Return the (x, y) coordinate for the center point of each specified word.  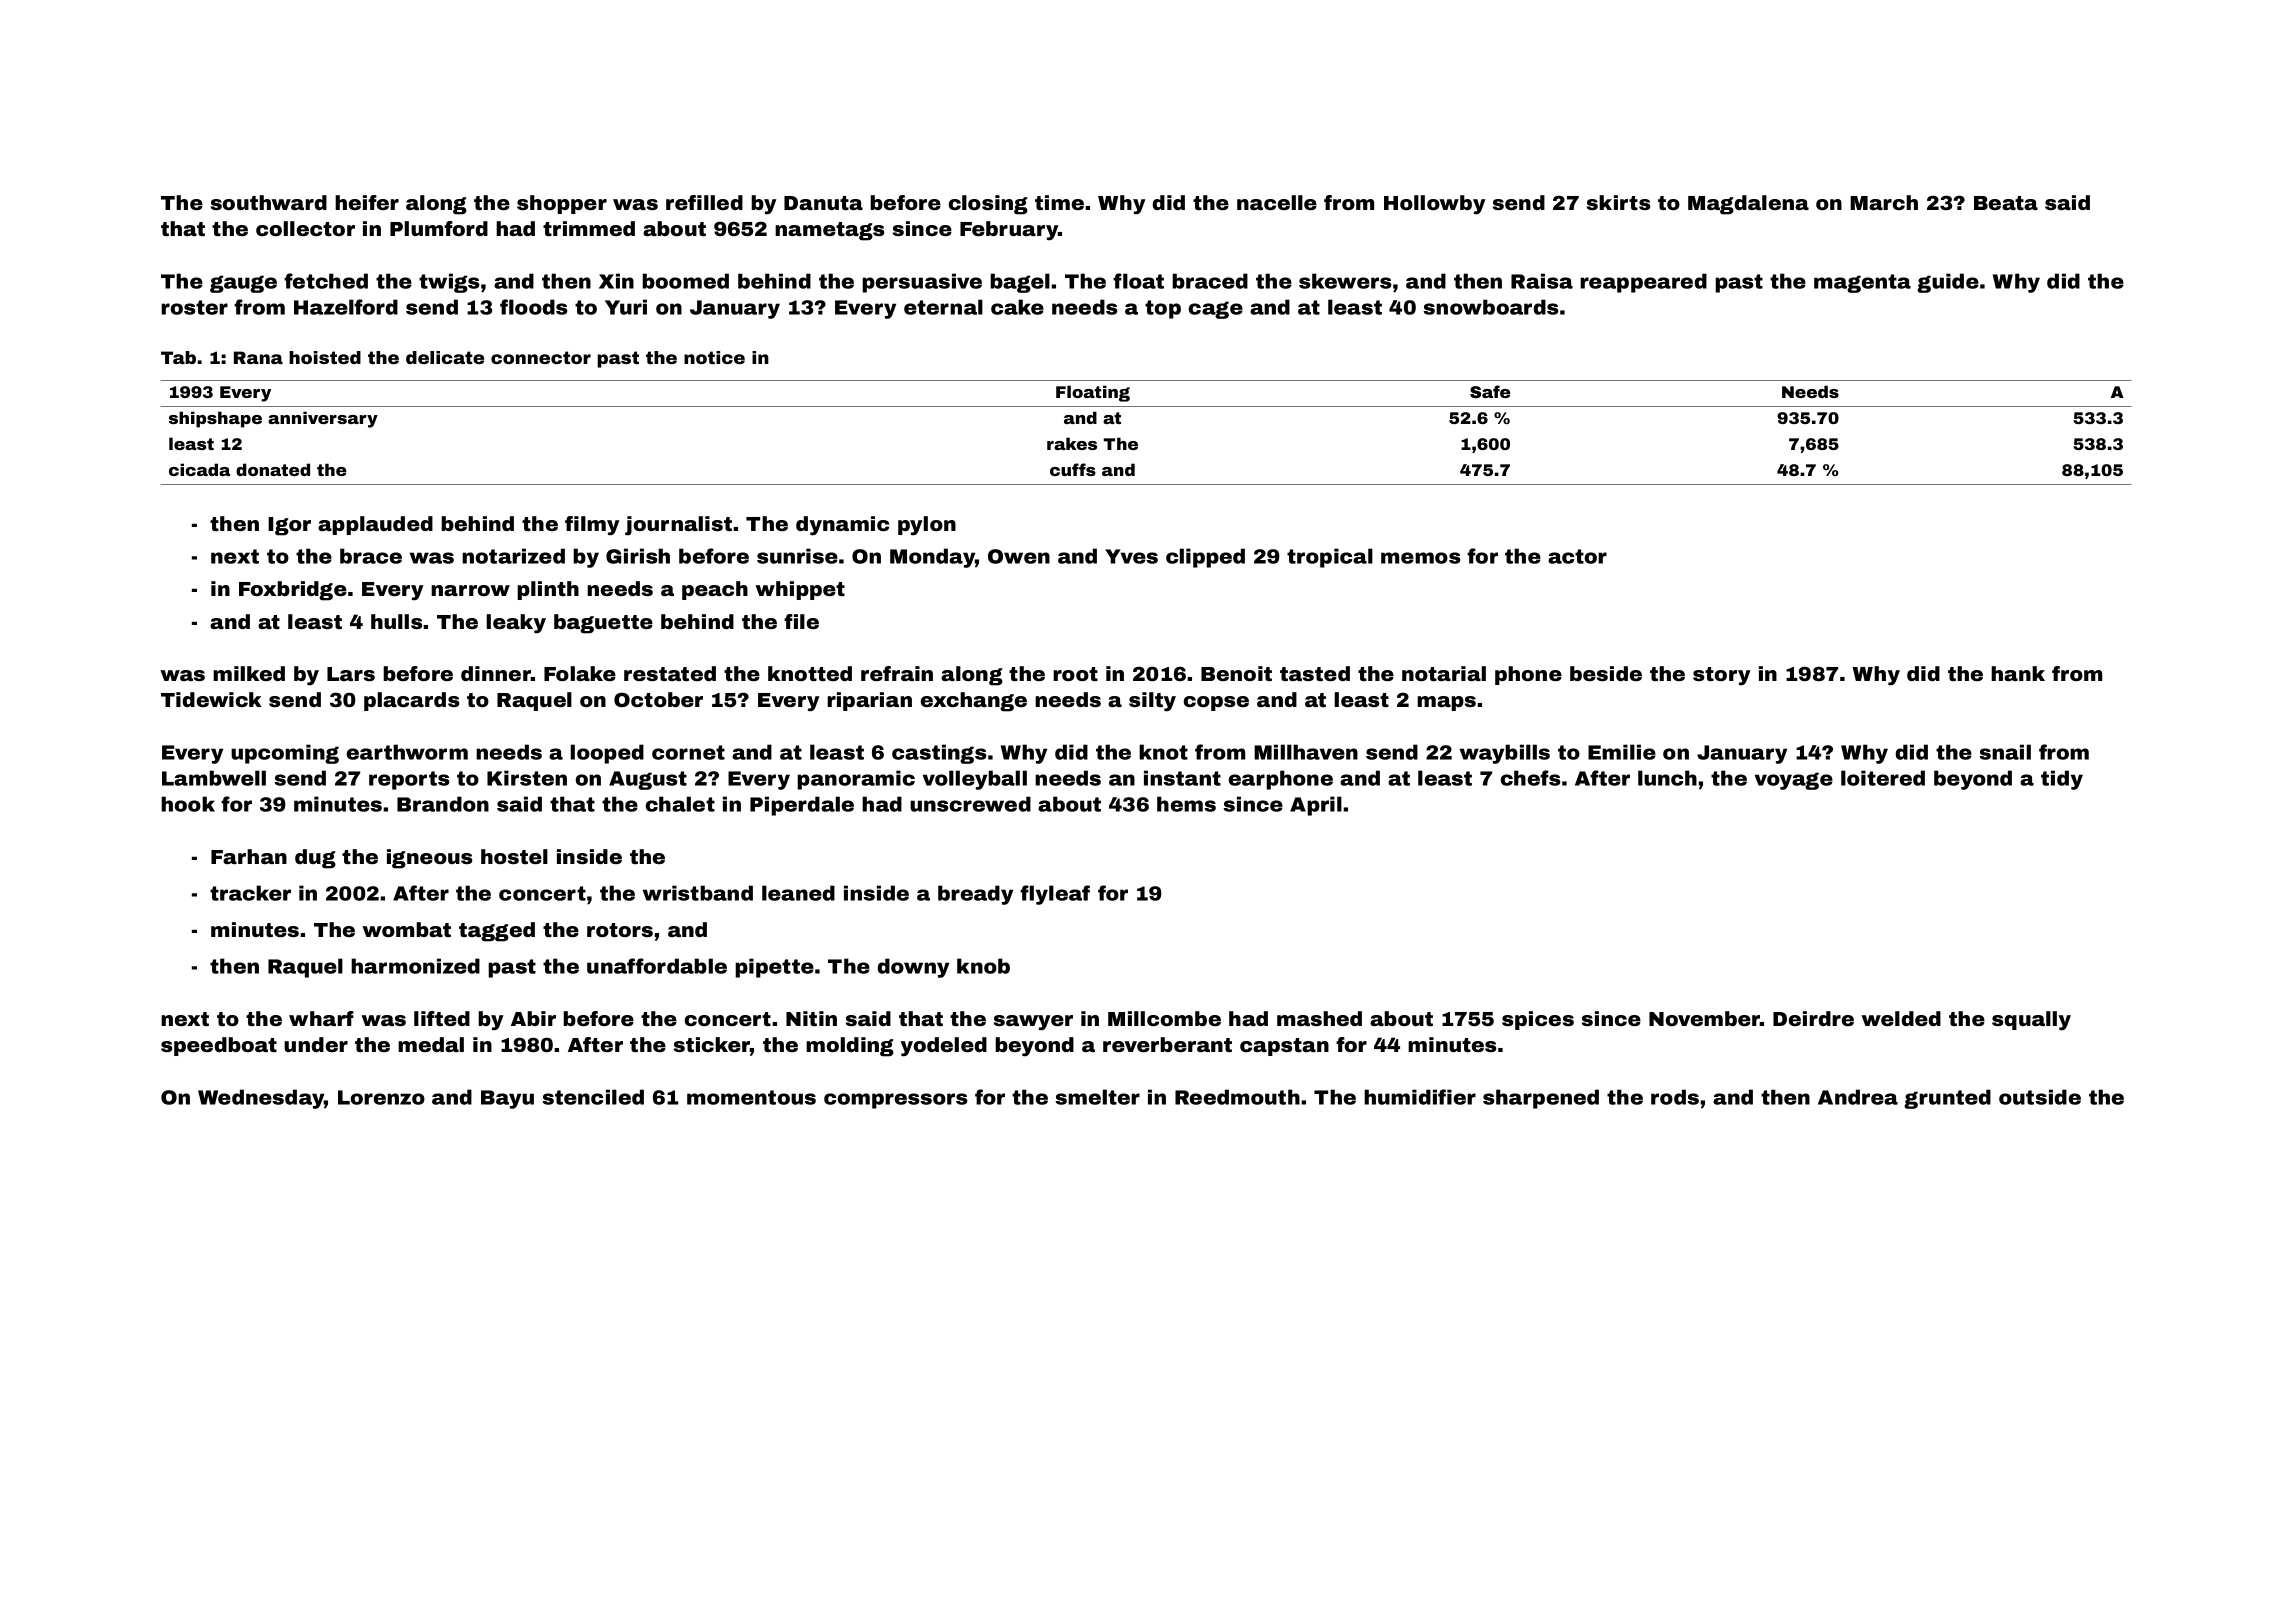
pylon (927, 526)
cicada (199, 469)
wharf (321, 1018)
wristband (698, 893)
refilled (704, 202)
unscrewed (970, 804)
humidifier (1420, 1097)
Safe (1490, 391)
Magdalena (1748, 205)
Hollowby (1435, 205)
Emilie (1622, 752)
